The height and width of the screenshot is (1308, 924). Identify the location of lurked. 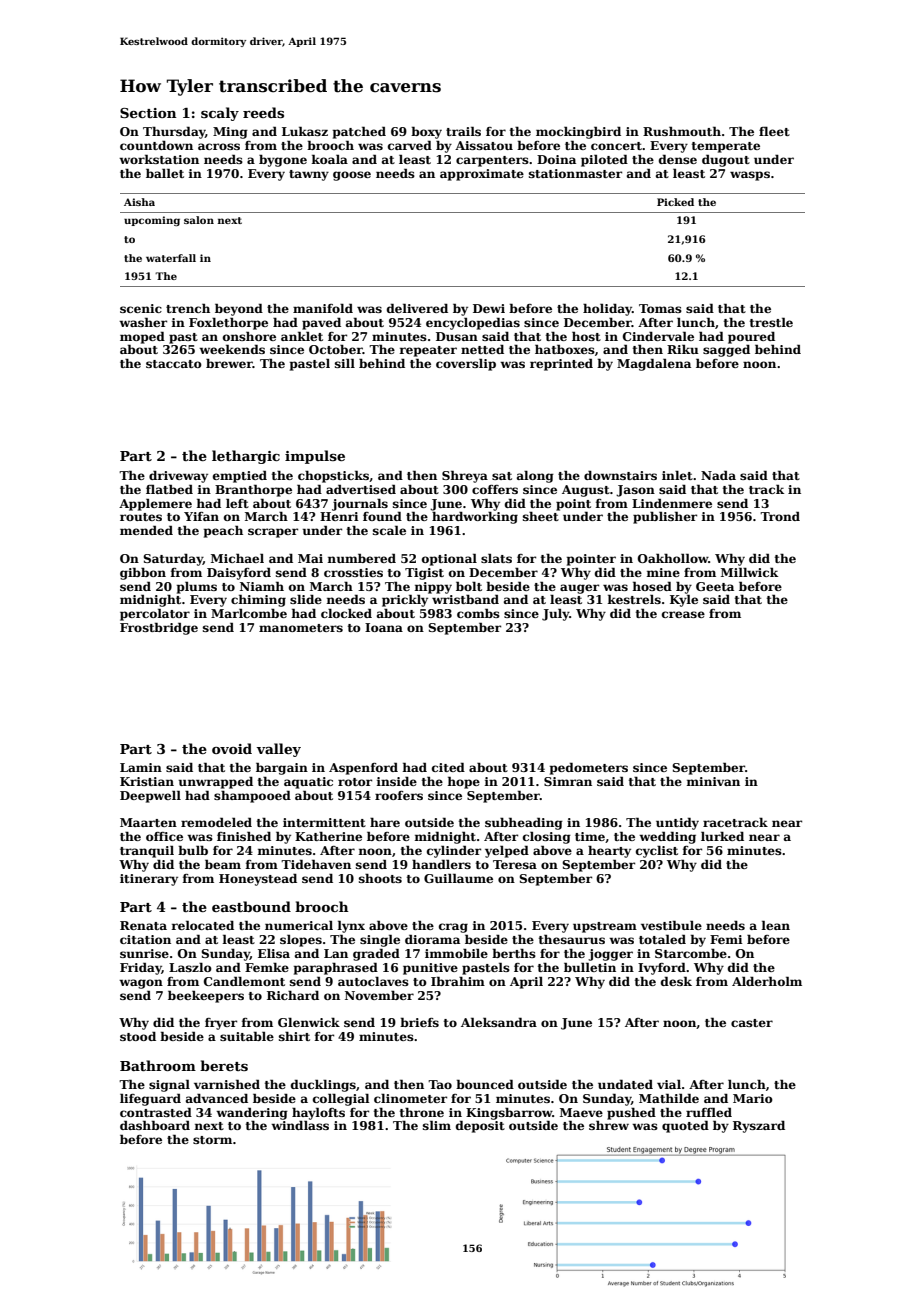
(722, 836).
